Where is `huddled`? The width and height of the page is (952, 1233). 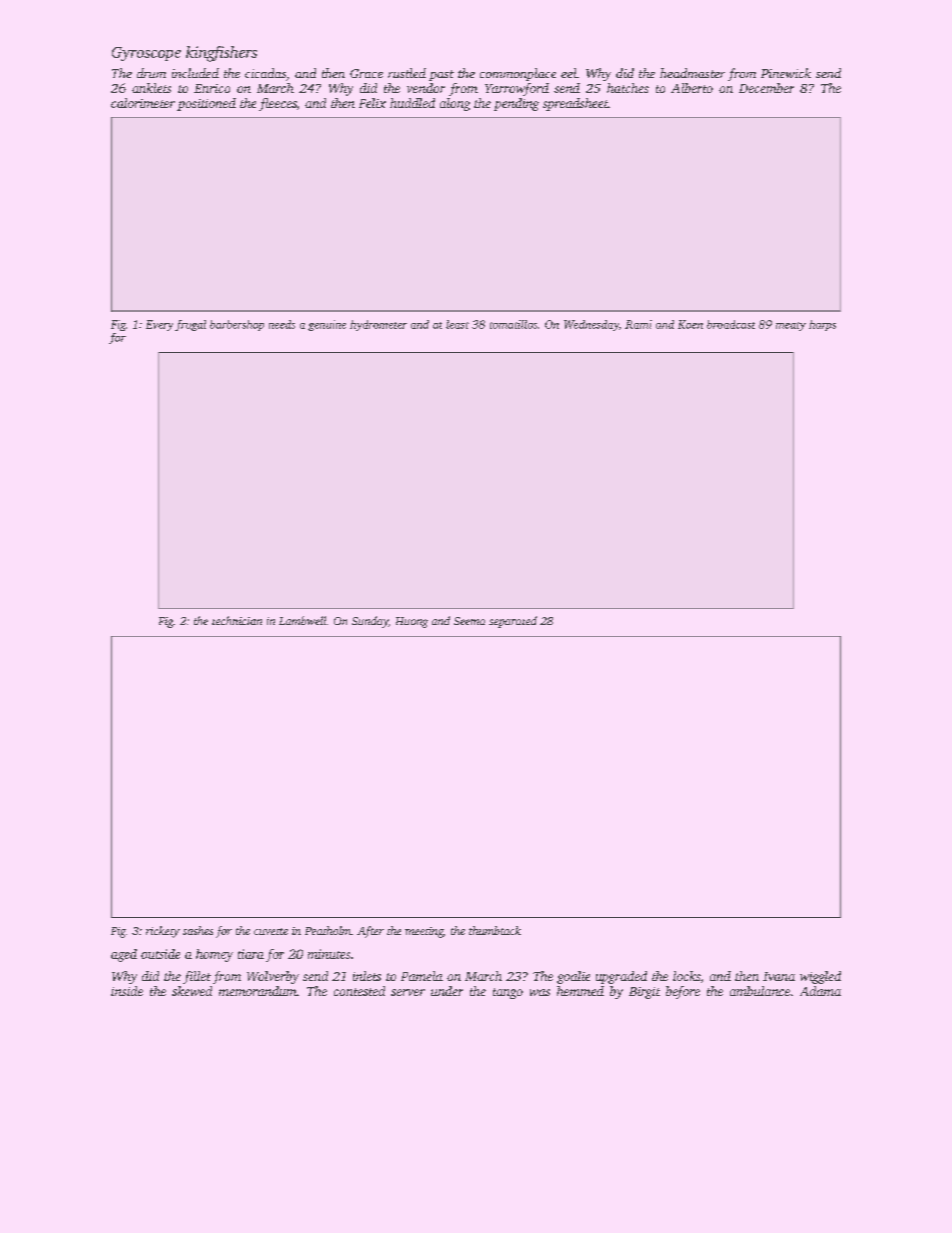 huddled is located at coordinates (412, 103).
